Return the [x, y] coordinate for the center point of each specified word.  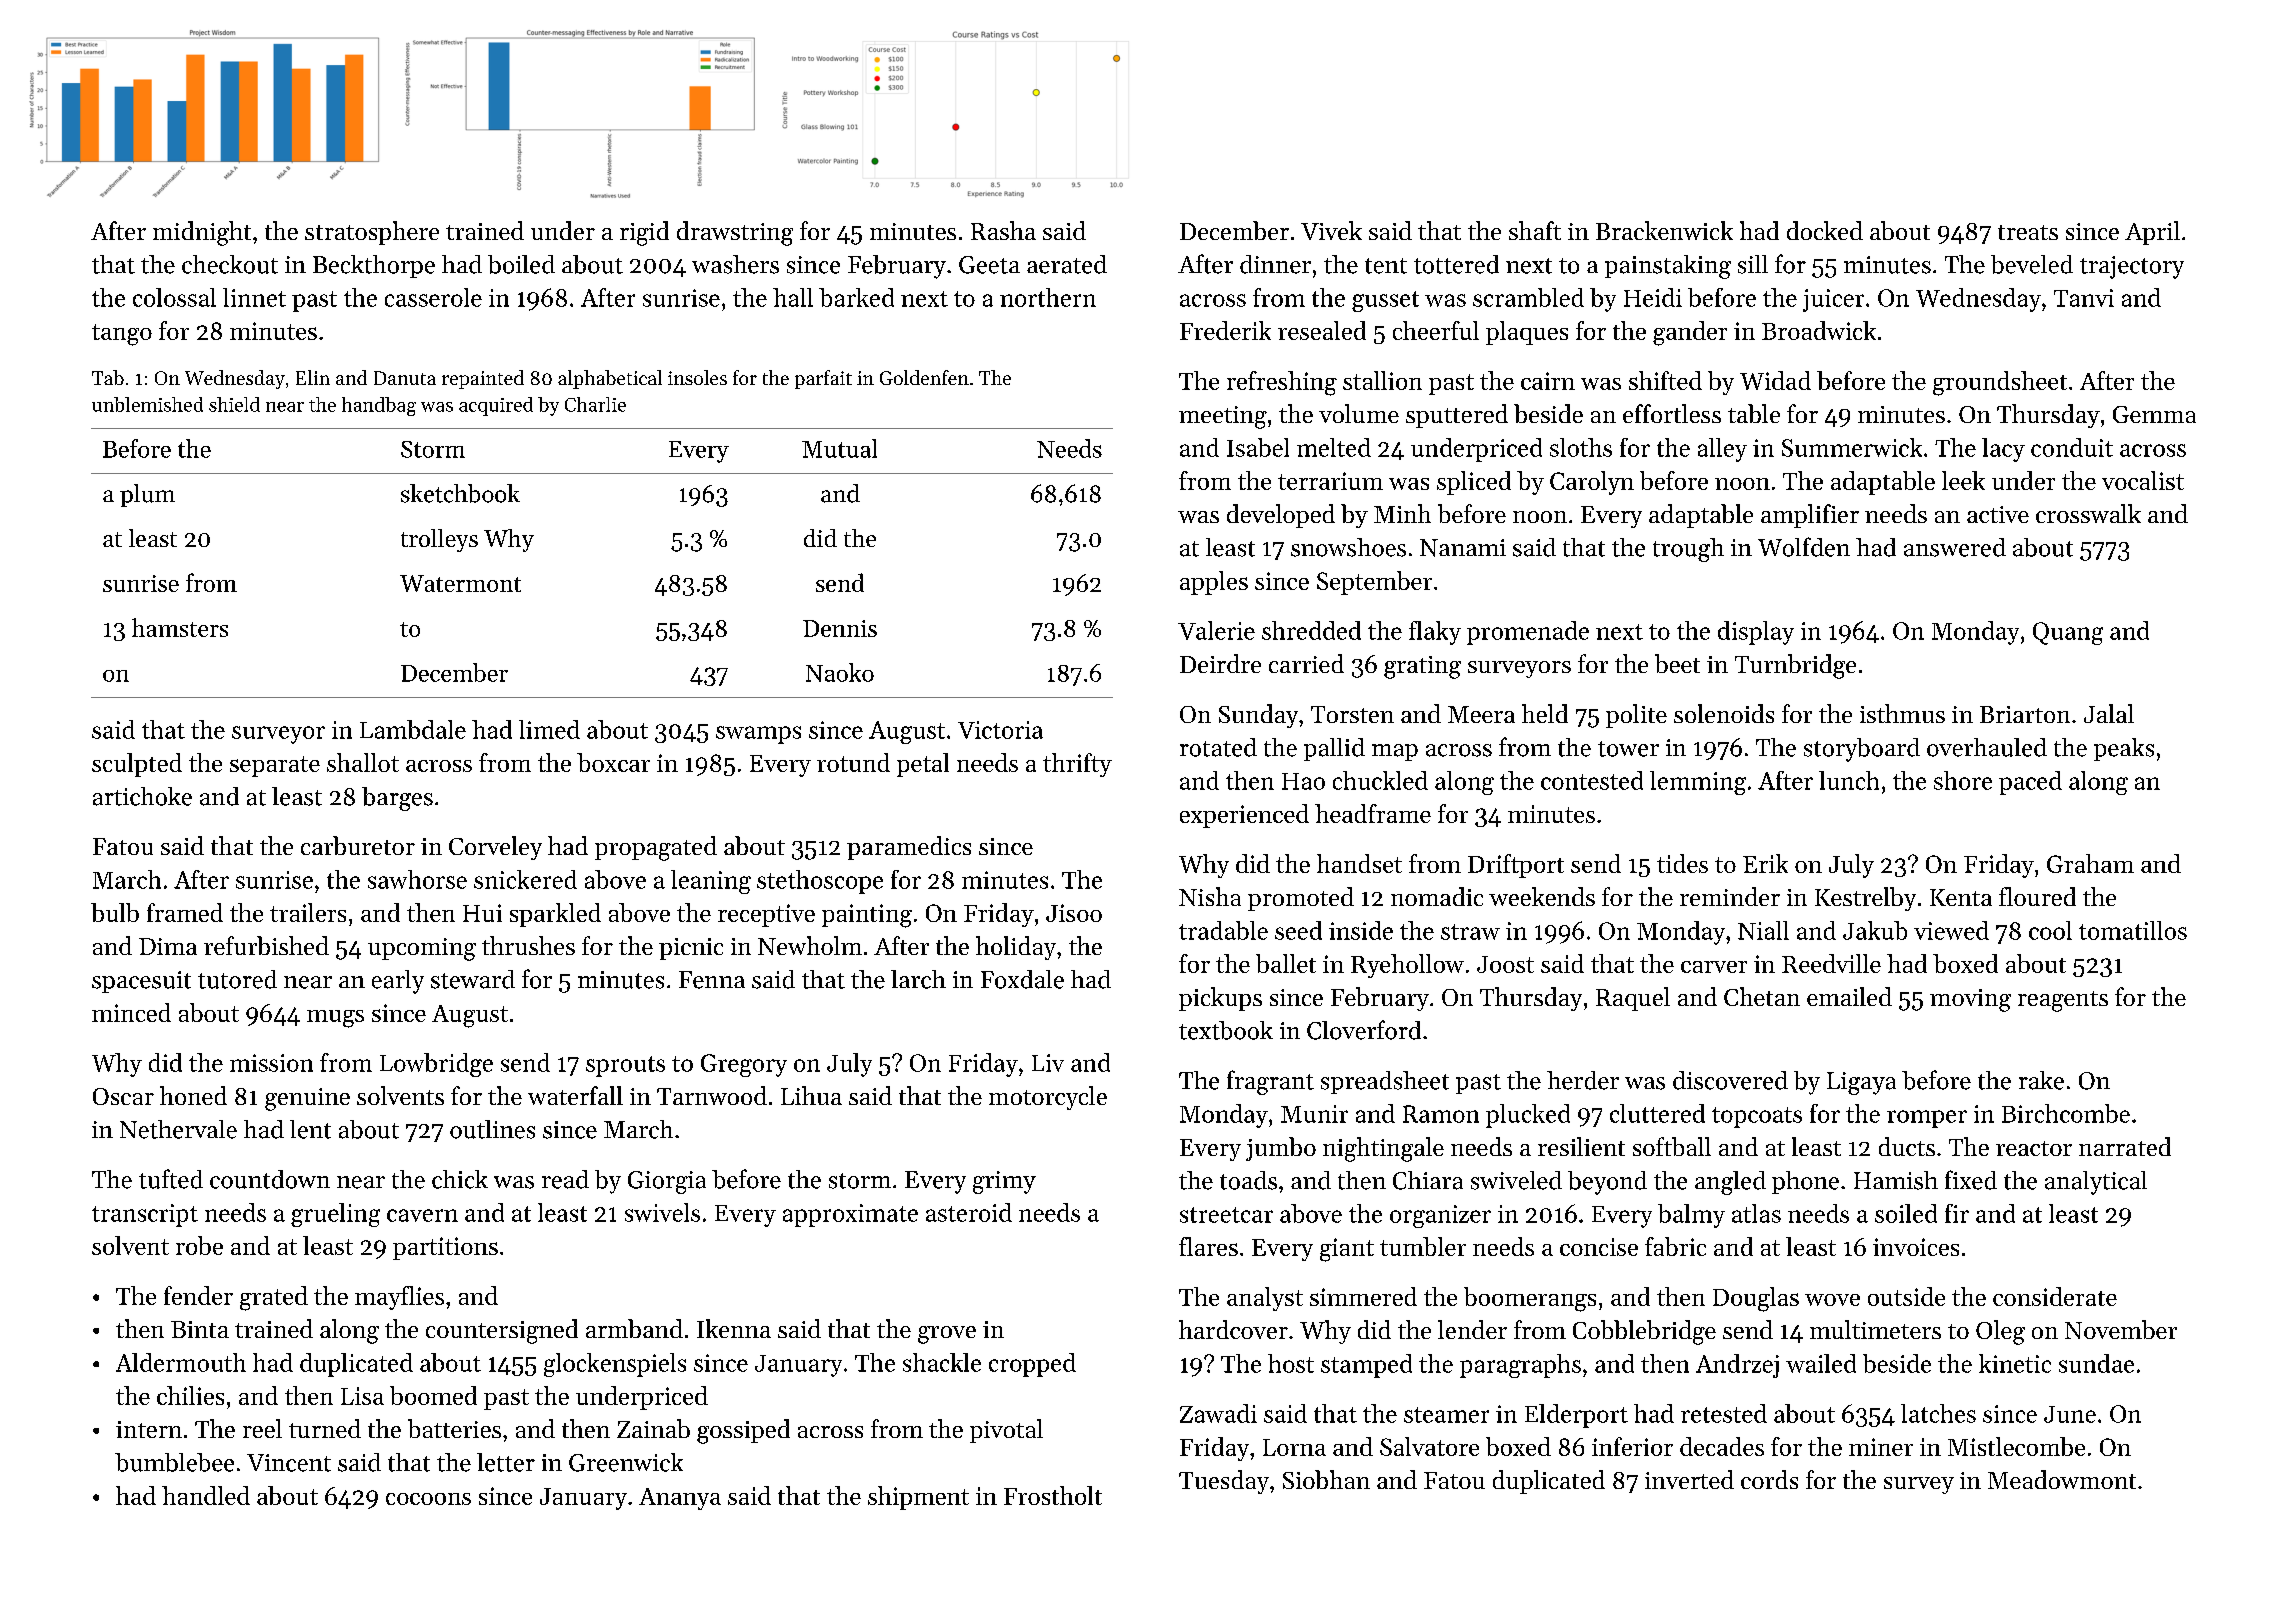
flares [1208, 1246]
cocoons [428, 1499]
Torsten [1352, 714]
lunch [1849, 780]
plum [147, 495]
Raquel [1633, 999]
